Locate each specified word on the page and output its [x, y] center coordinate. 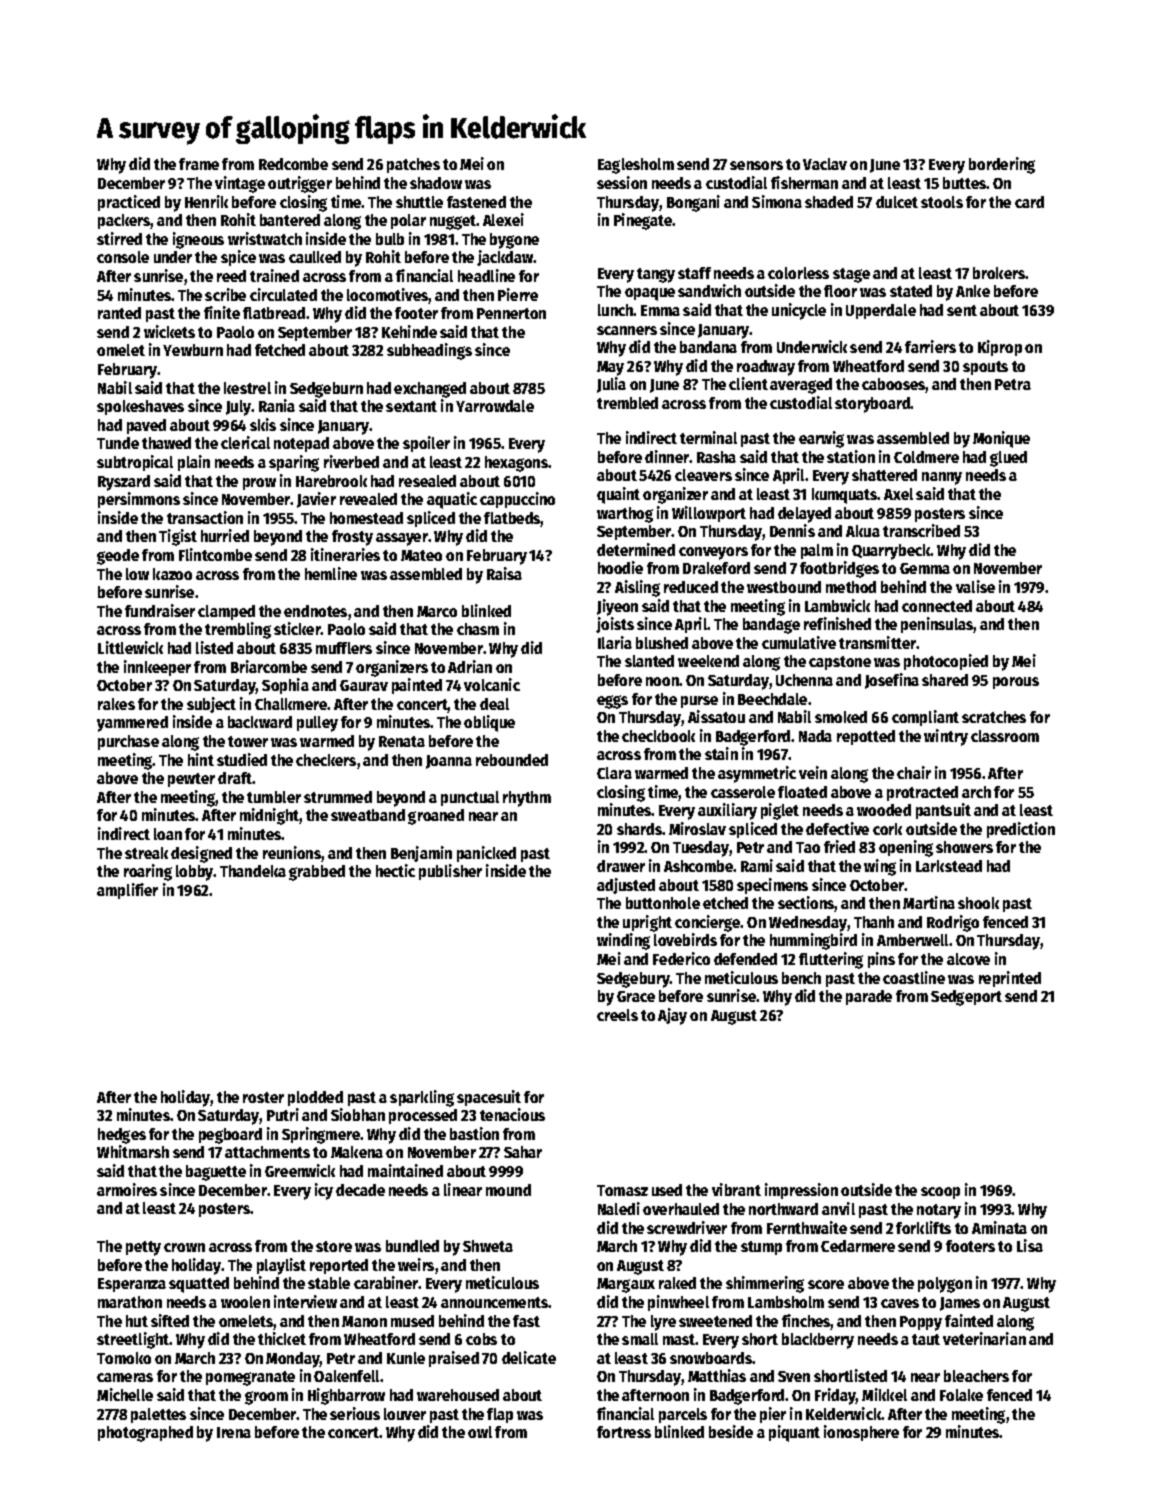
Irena [234, 1432]
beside [731, 1431]
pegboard [230, 1136]
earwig [821, 439]
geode [118, 557]
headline [486, 275]
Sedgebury [633, 980]
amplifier [127, 891]
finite [222, 312]
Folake [961, 1395]
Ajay [672, 1016]
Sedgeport [966, 998]
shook [978, 903]
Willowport [709, 514]
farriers [930, 346]
